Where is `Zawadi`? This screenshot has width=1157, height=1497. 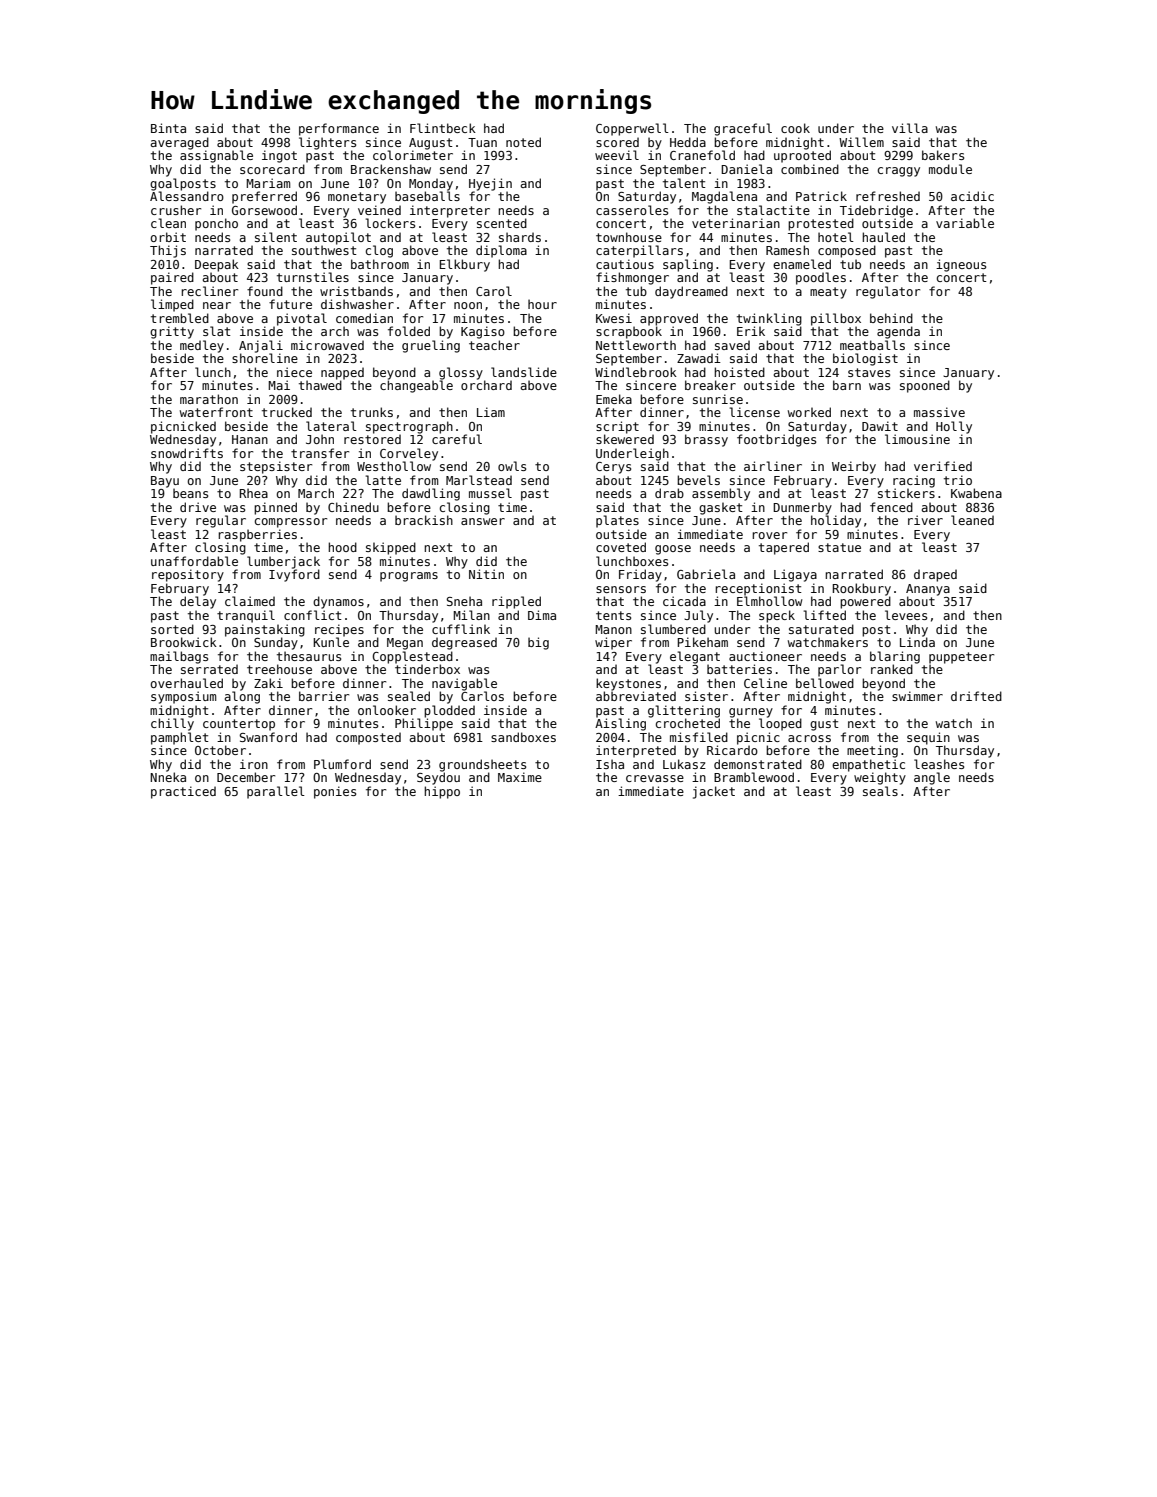 Zawadi is located at coordinates (699, 358).
